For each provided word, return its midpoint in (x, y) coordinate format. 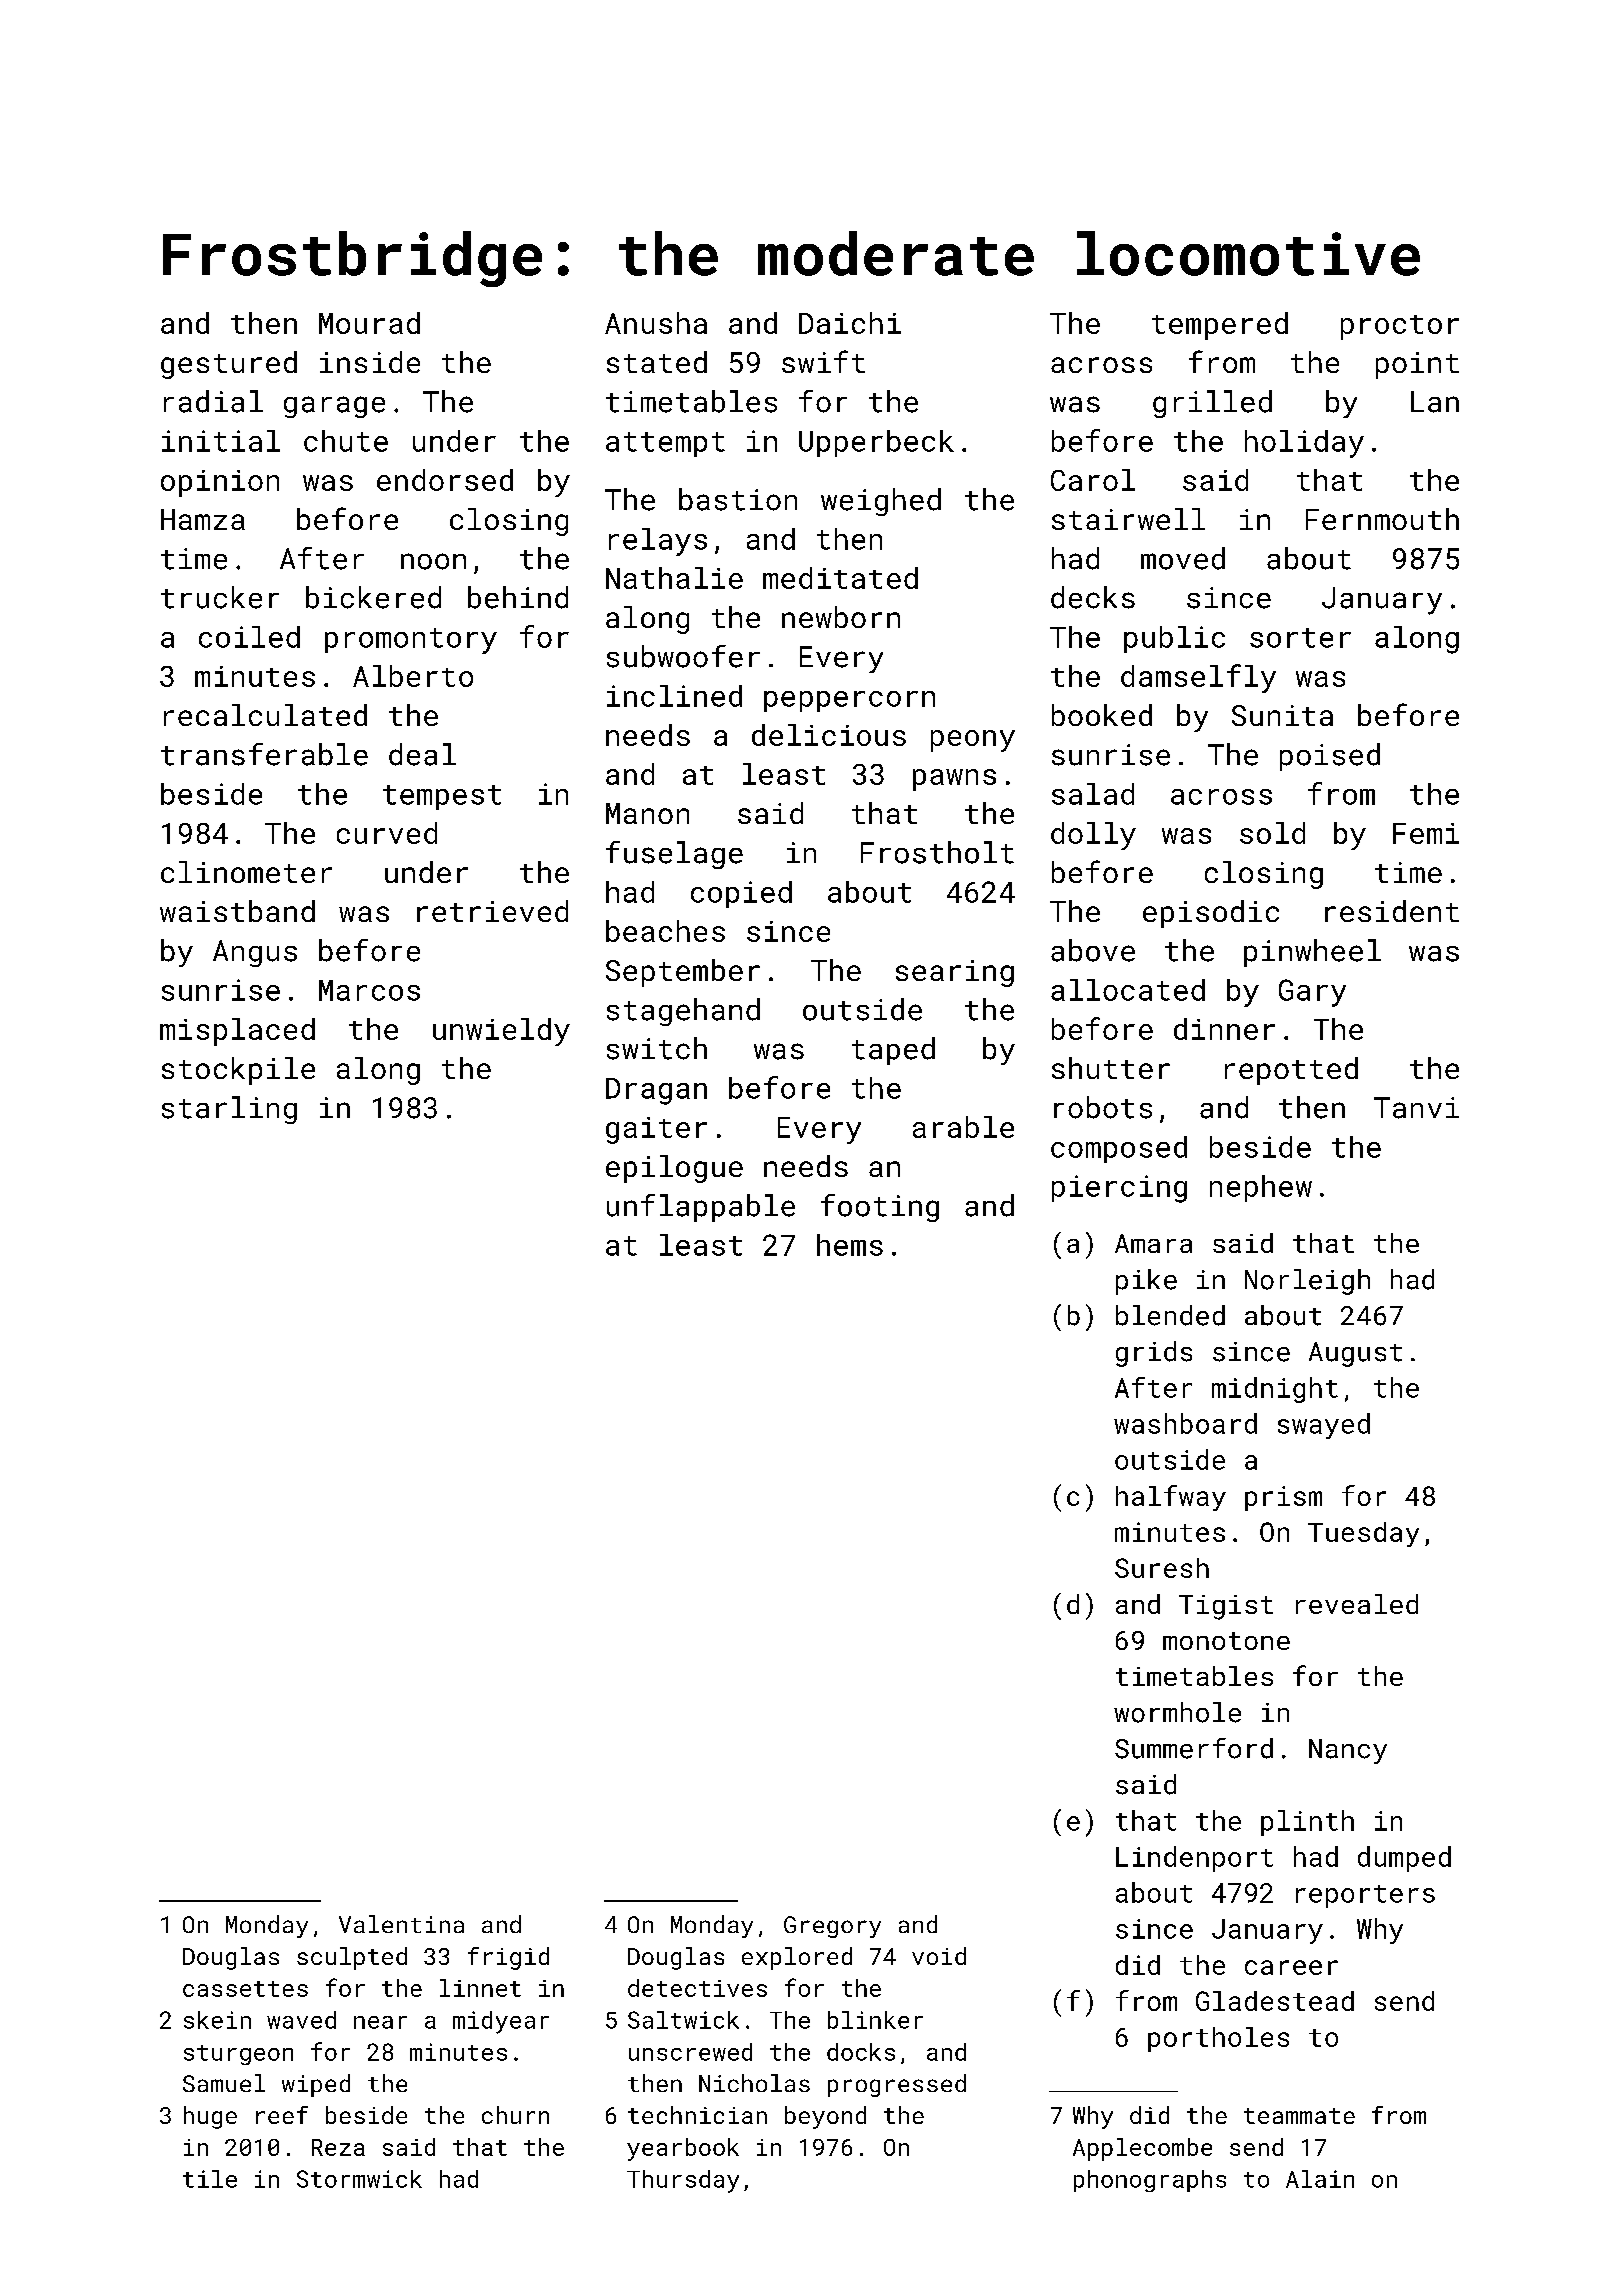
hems (850, 1245)
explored (797, 1958)
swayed (1324, 1426)
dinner (1224, 1029)
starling (229, 1110)
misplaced (237, 1032)
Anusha (656, 323)
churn (515, 2115)
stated (657, 362)
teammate (1299, 2116)
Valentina (401, 1924)
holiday (1304, 444)
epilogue (674, 1169)
